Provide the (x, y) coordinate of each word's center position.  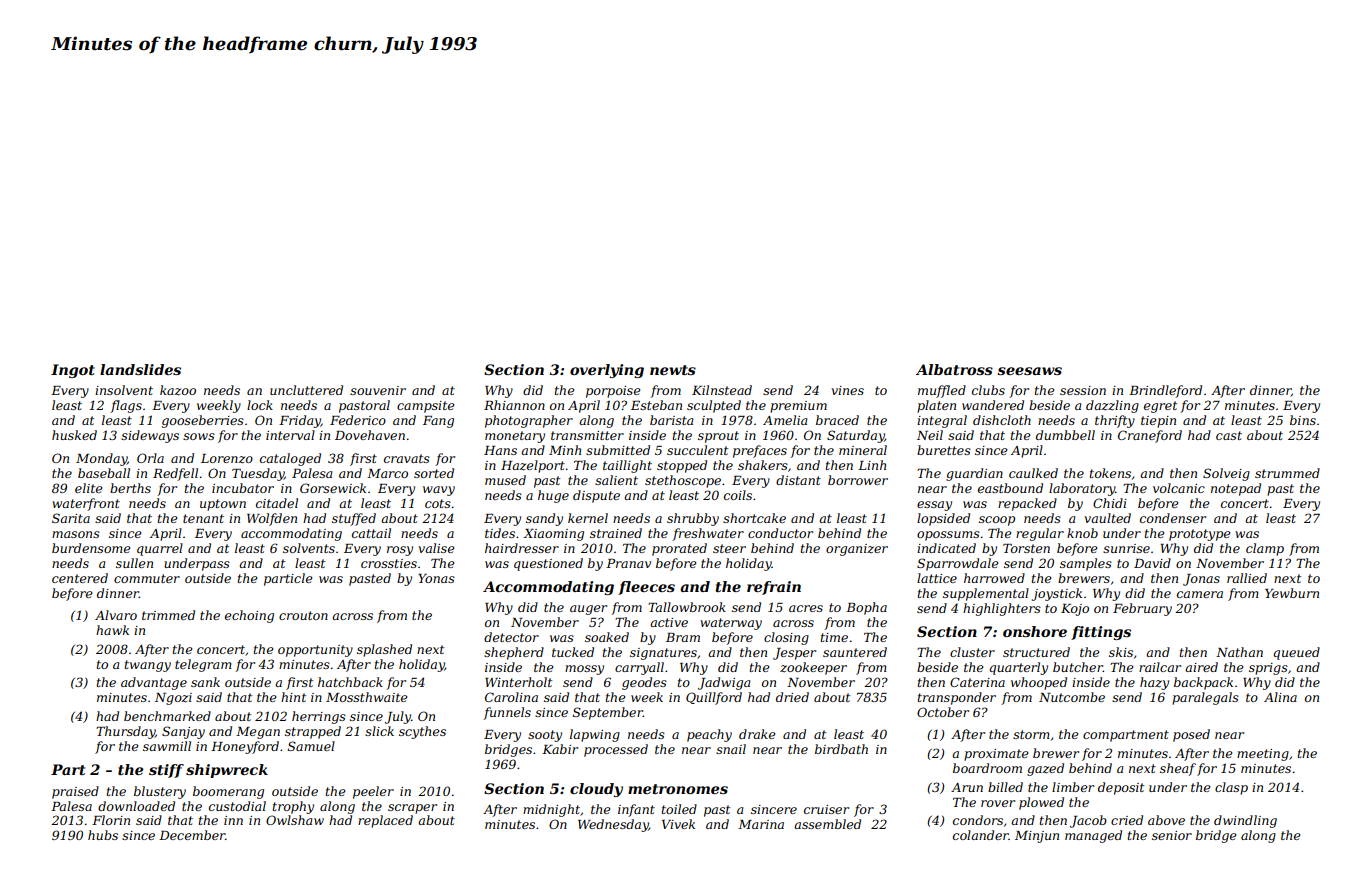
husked (74, 435)
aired (1201, 667)
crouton (303, 615)
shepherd (514, 653)
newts (673, 370)
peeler (373, 792)
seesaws (1029, 371)
